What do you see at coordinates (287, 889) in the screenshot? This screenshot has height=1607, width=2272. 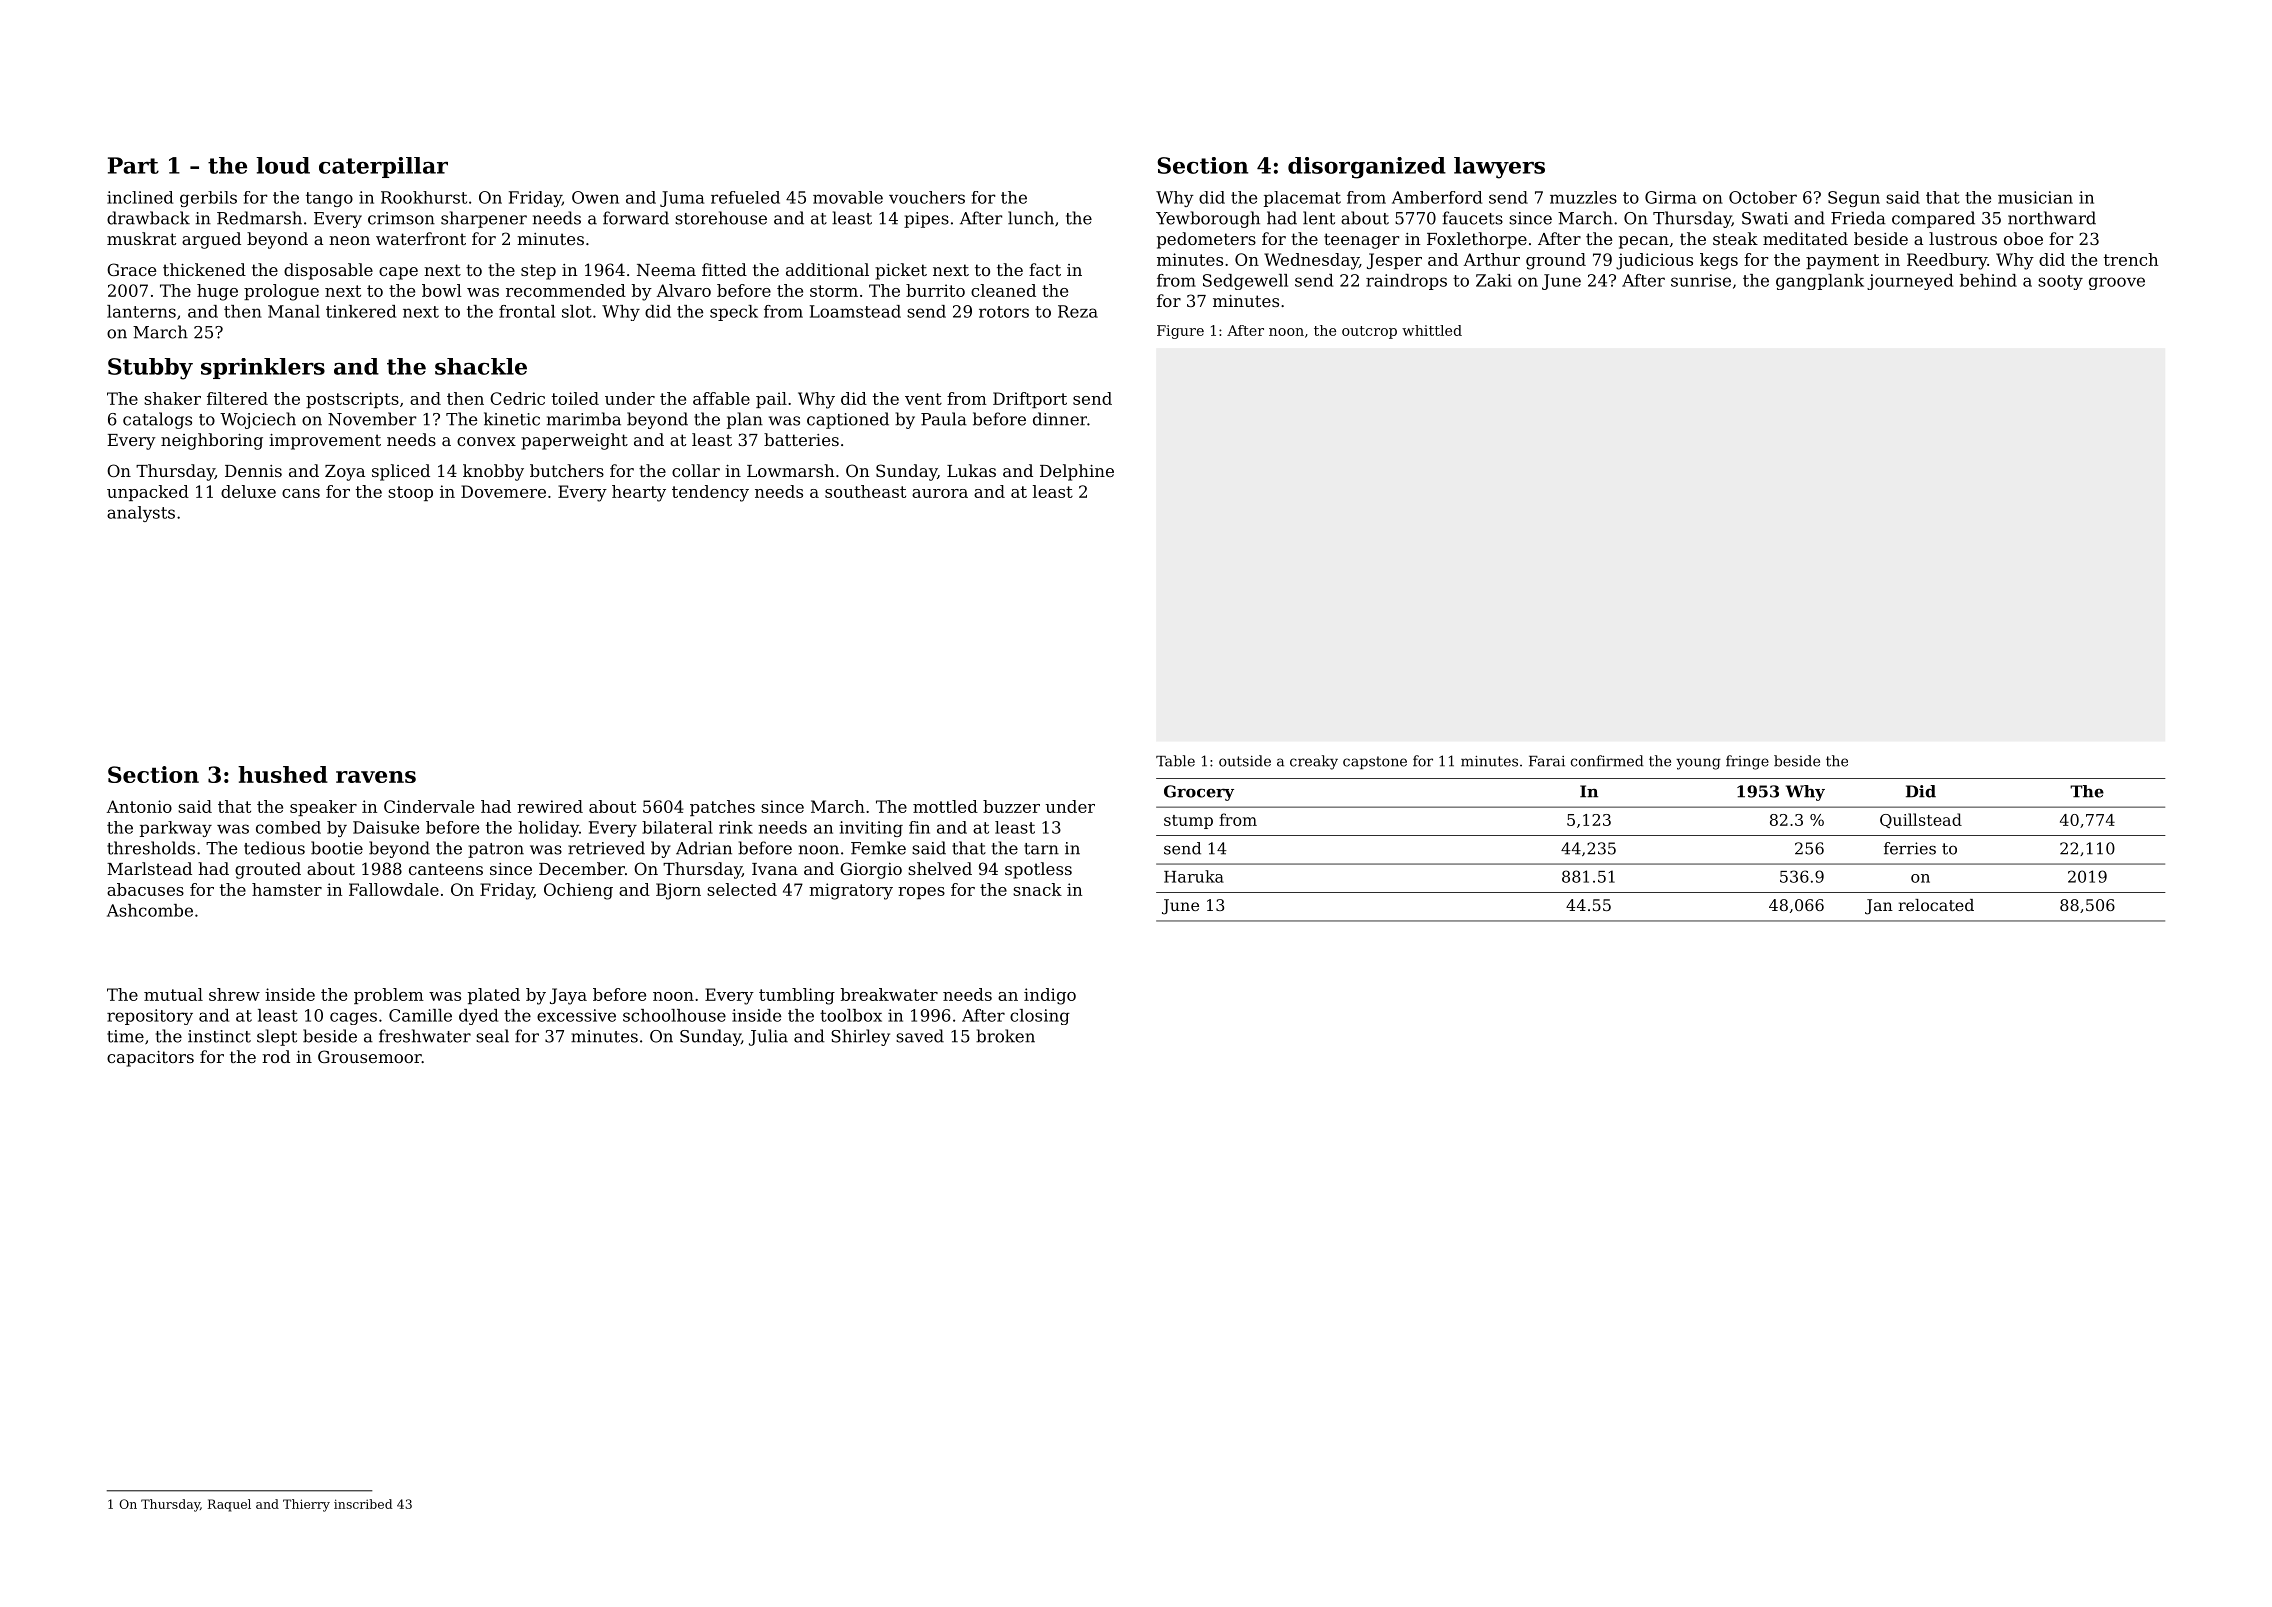 I see `hamster` at bounding box center [287, 889].
